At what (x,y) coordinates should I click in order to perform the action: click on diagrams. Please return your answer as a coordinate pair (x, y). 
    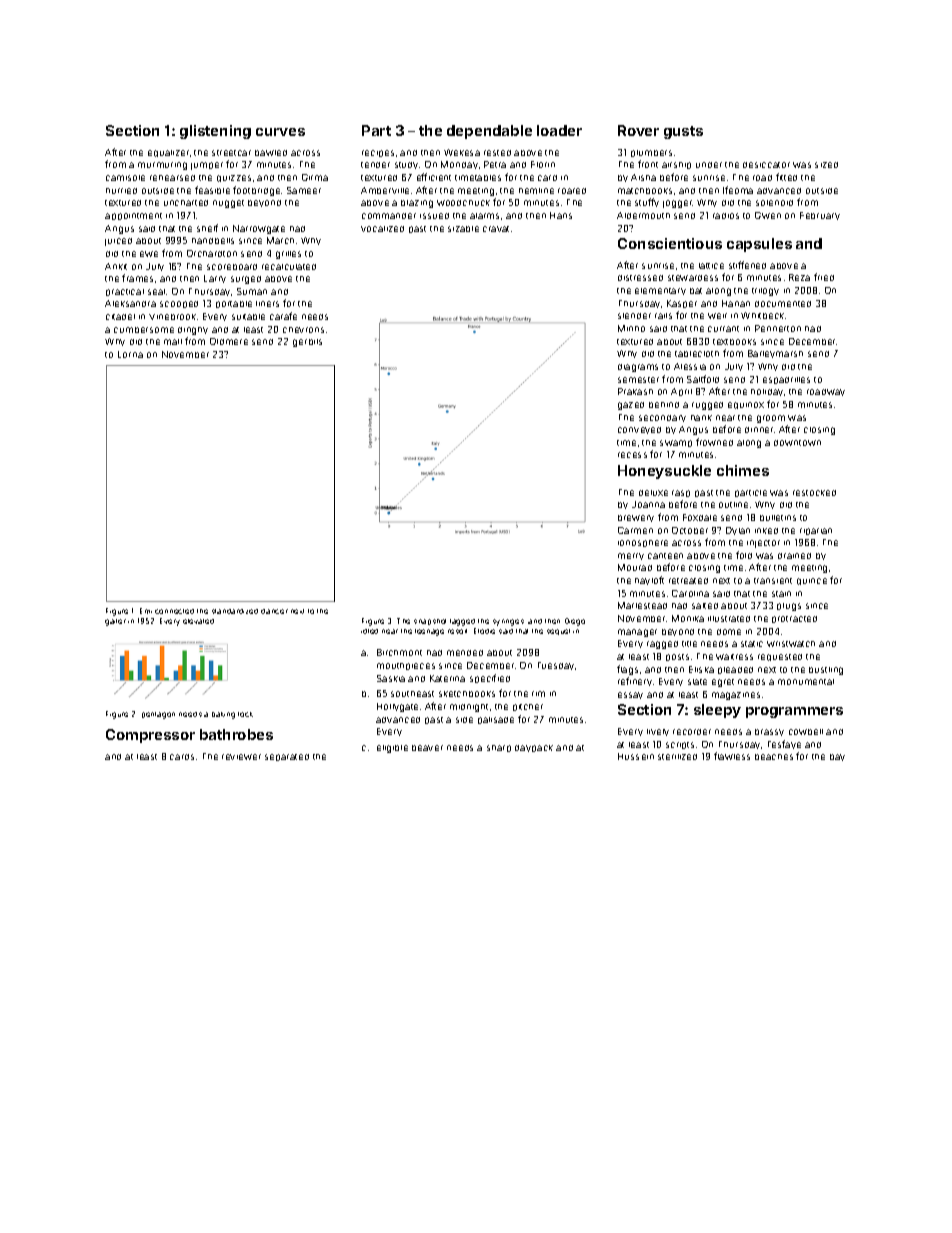
    Looking at the image, I should click on (638, 368).
